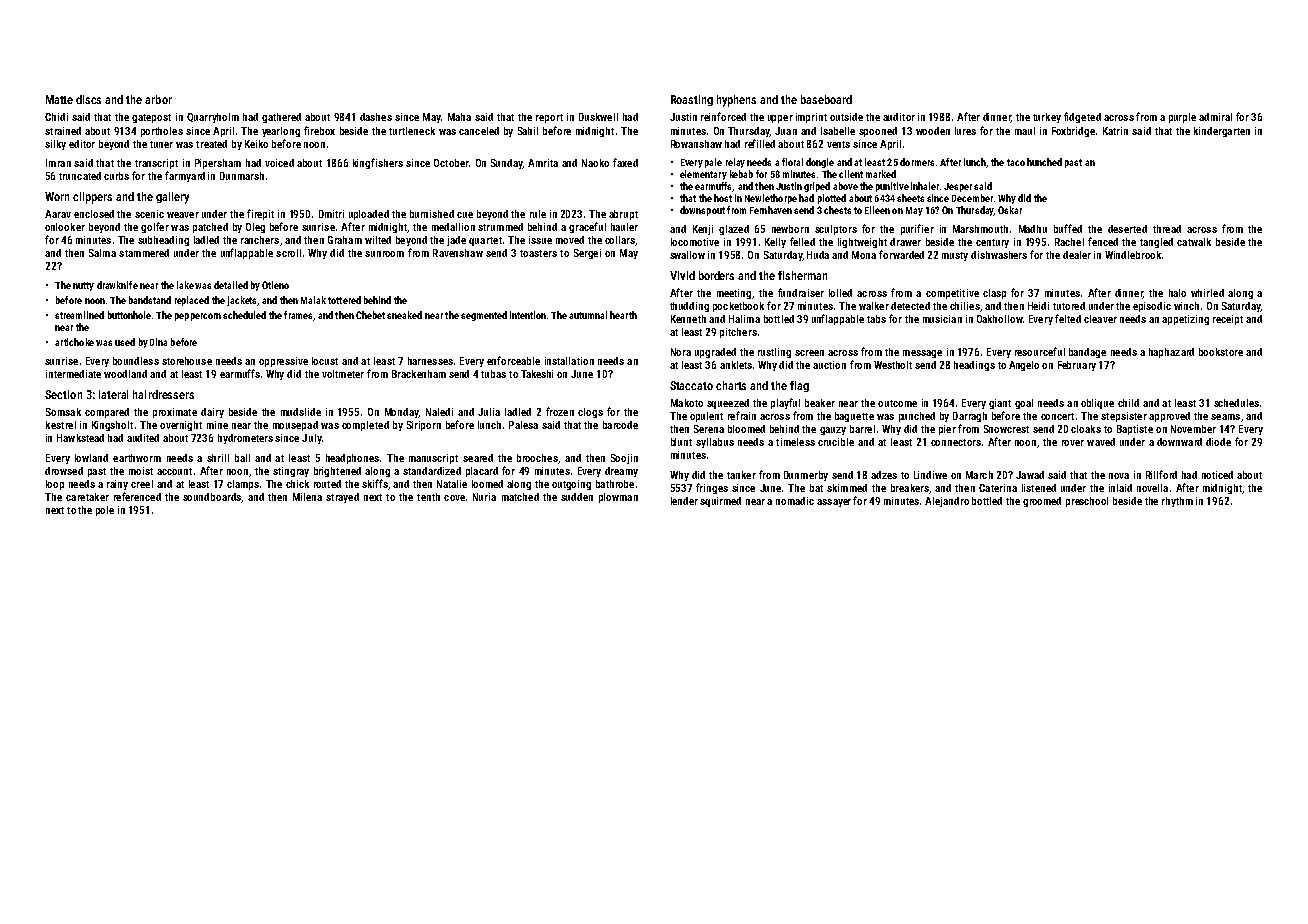 This image has height=924, width=1308. What do you see at coordinates (1044, 162) in the image?
I see `hunched` at bounding box center [1044, 162].
